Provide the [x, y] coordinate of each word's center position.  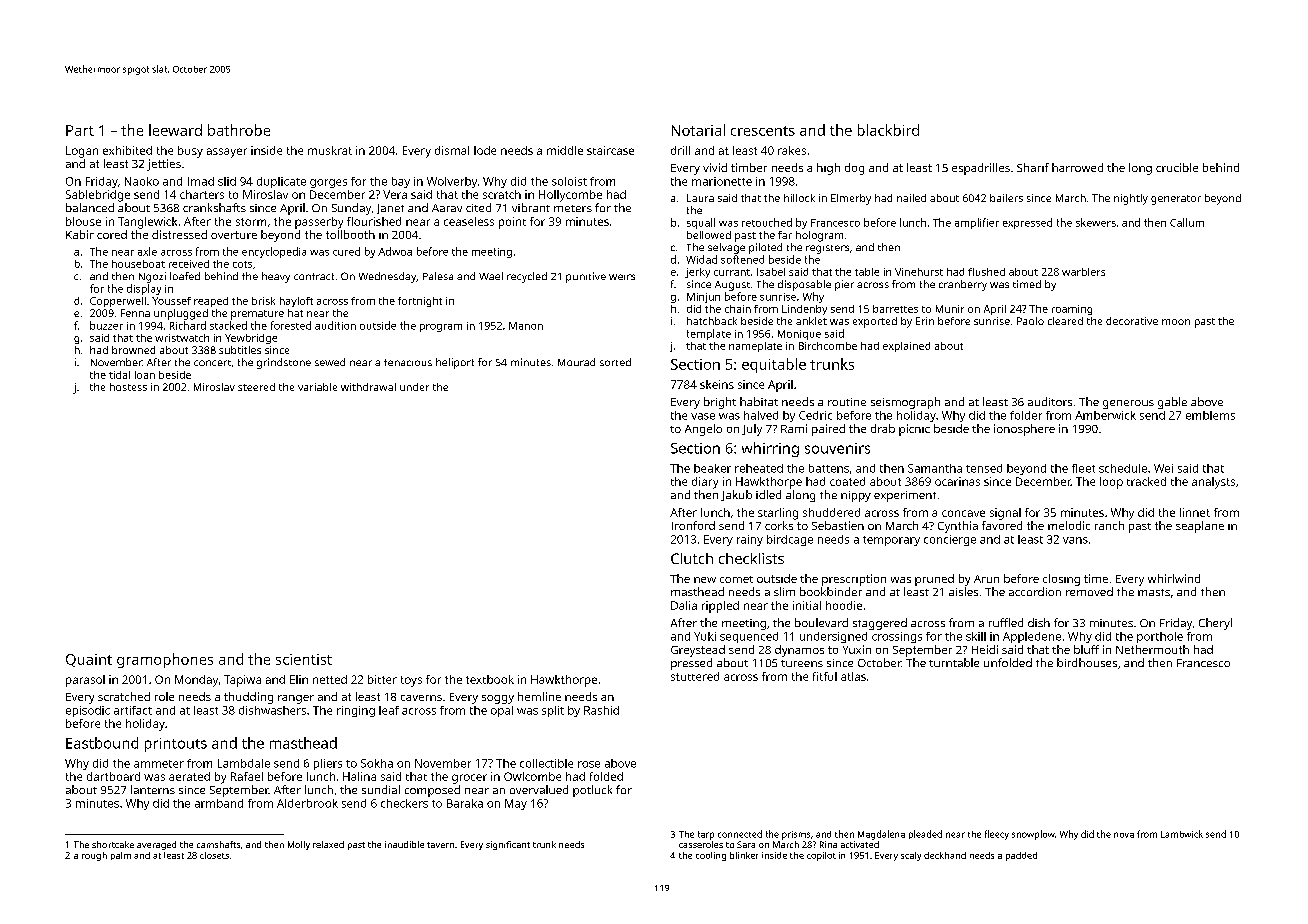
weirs [622, 277]
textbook [490, 679]
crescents [763, 131]
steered [256, 387]
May [516, 804]
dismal [452, 150]
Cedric [815, 415]
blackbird [888, 130]
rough [94, 856]
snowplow [1033, 835]
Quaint [89, 660]
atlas [853, 676]
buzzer [106, 325]
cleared [1065, 321]
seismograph [905, 403]
